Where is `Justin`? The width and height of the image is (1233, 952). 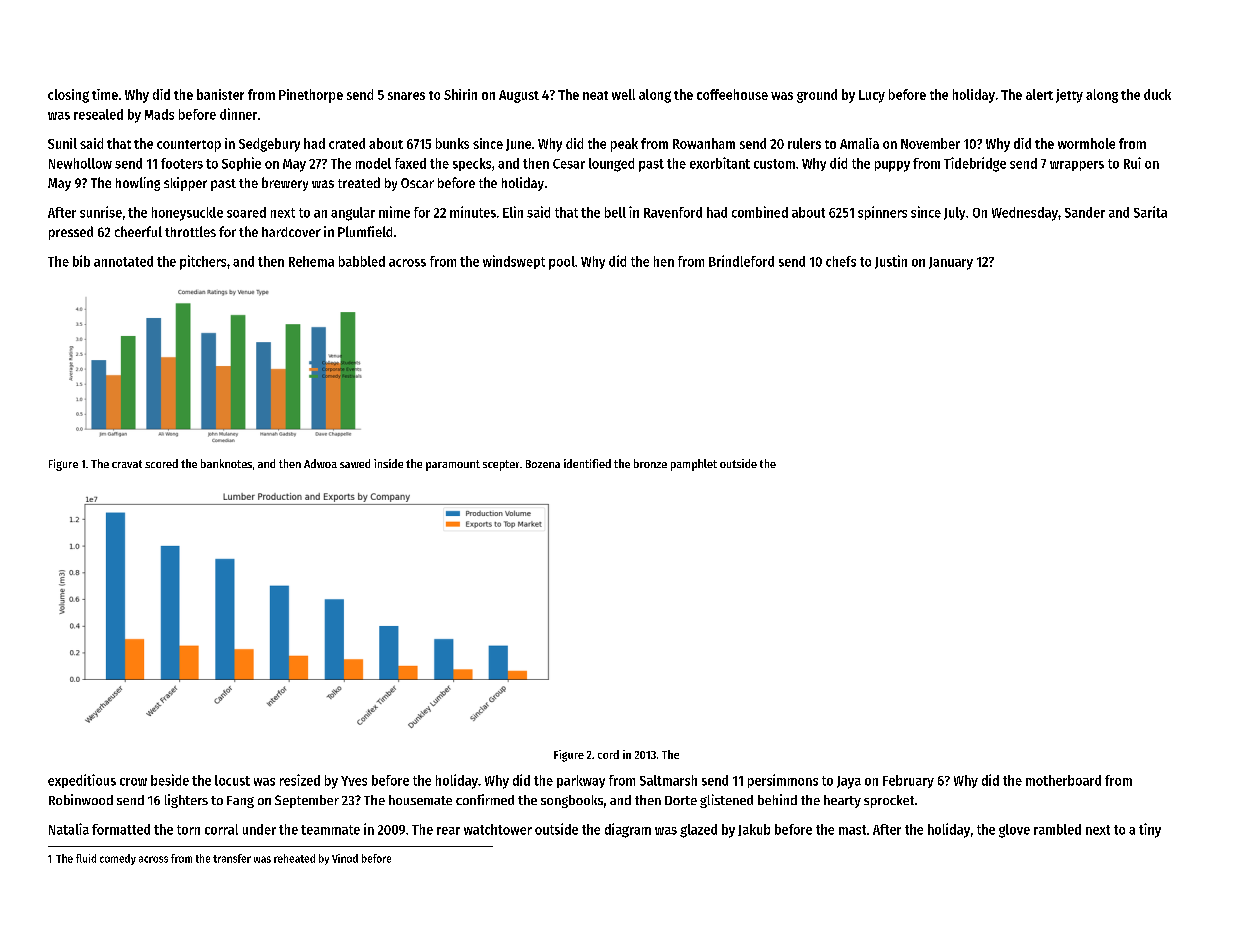
Justin is located at coordinates (891, 262).
